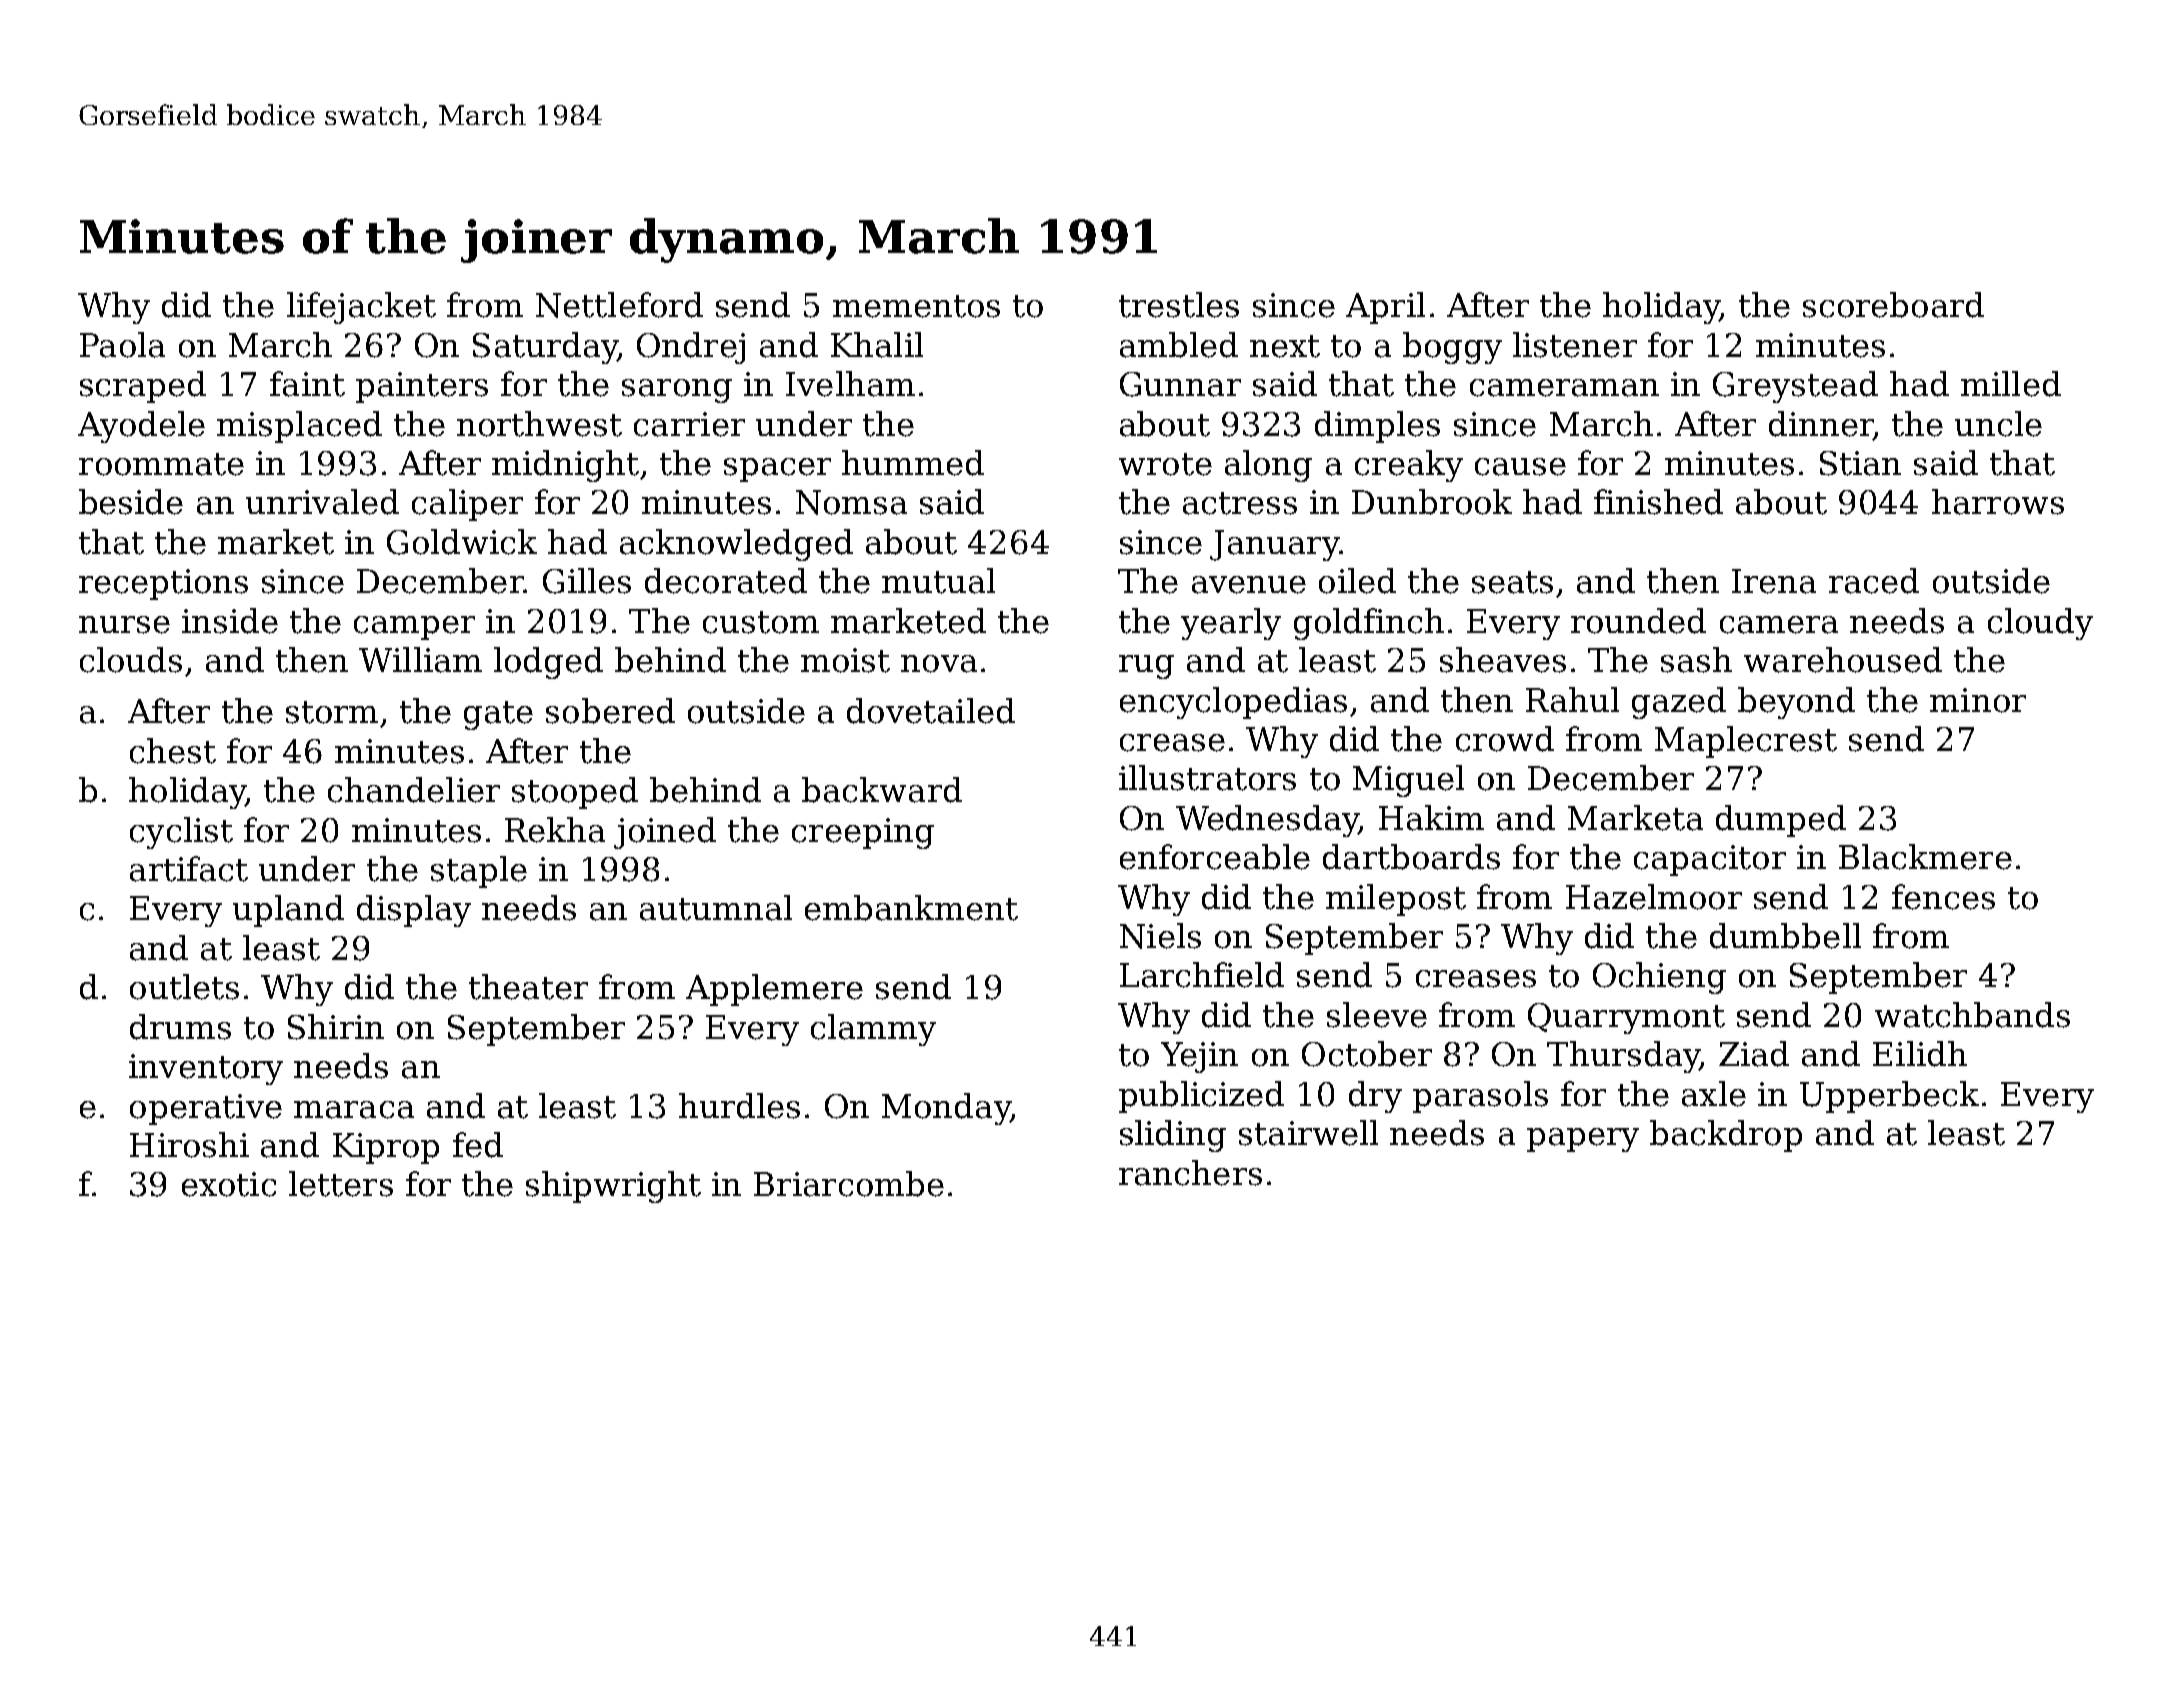  What do you see at coordinates (1659, 978) in the screenshot?
I see `Ochieng` at bounding box center [1659, 978].
